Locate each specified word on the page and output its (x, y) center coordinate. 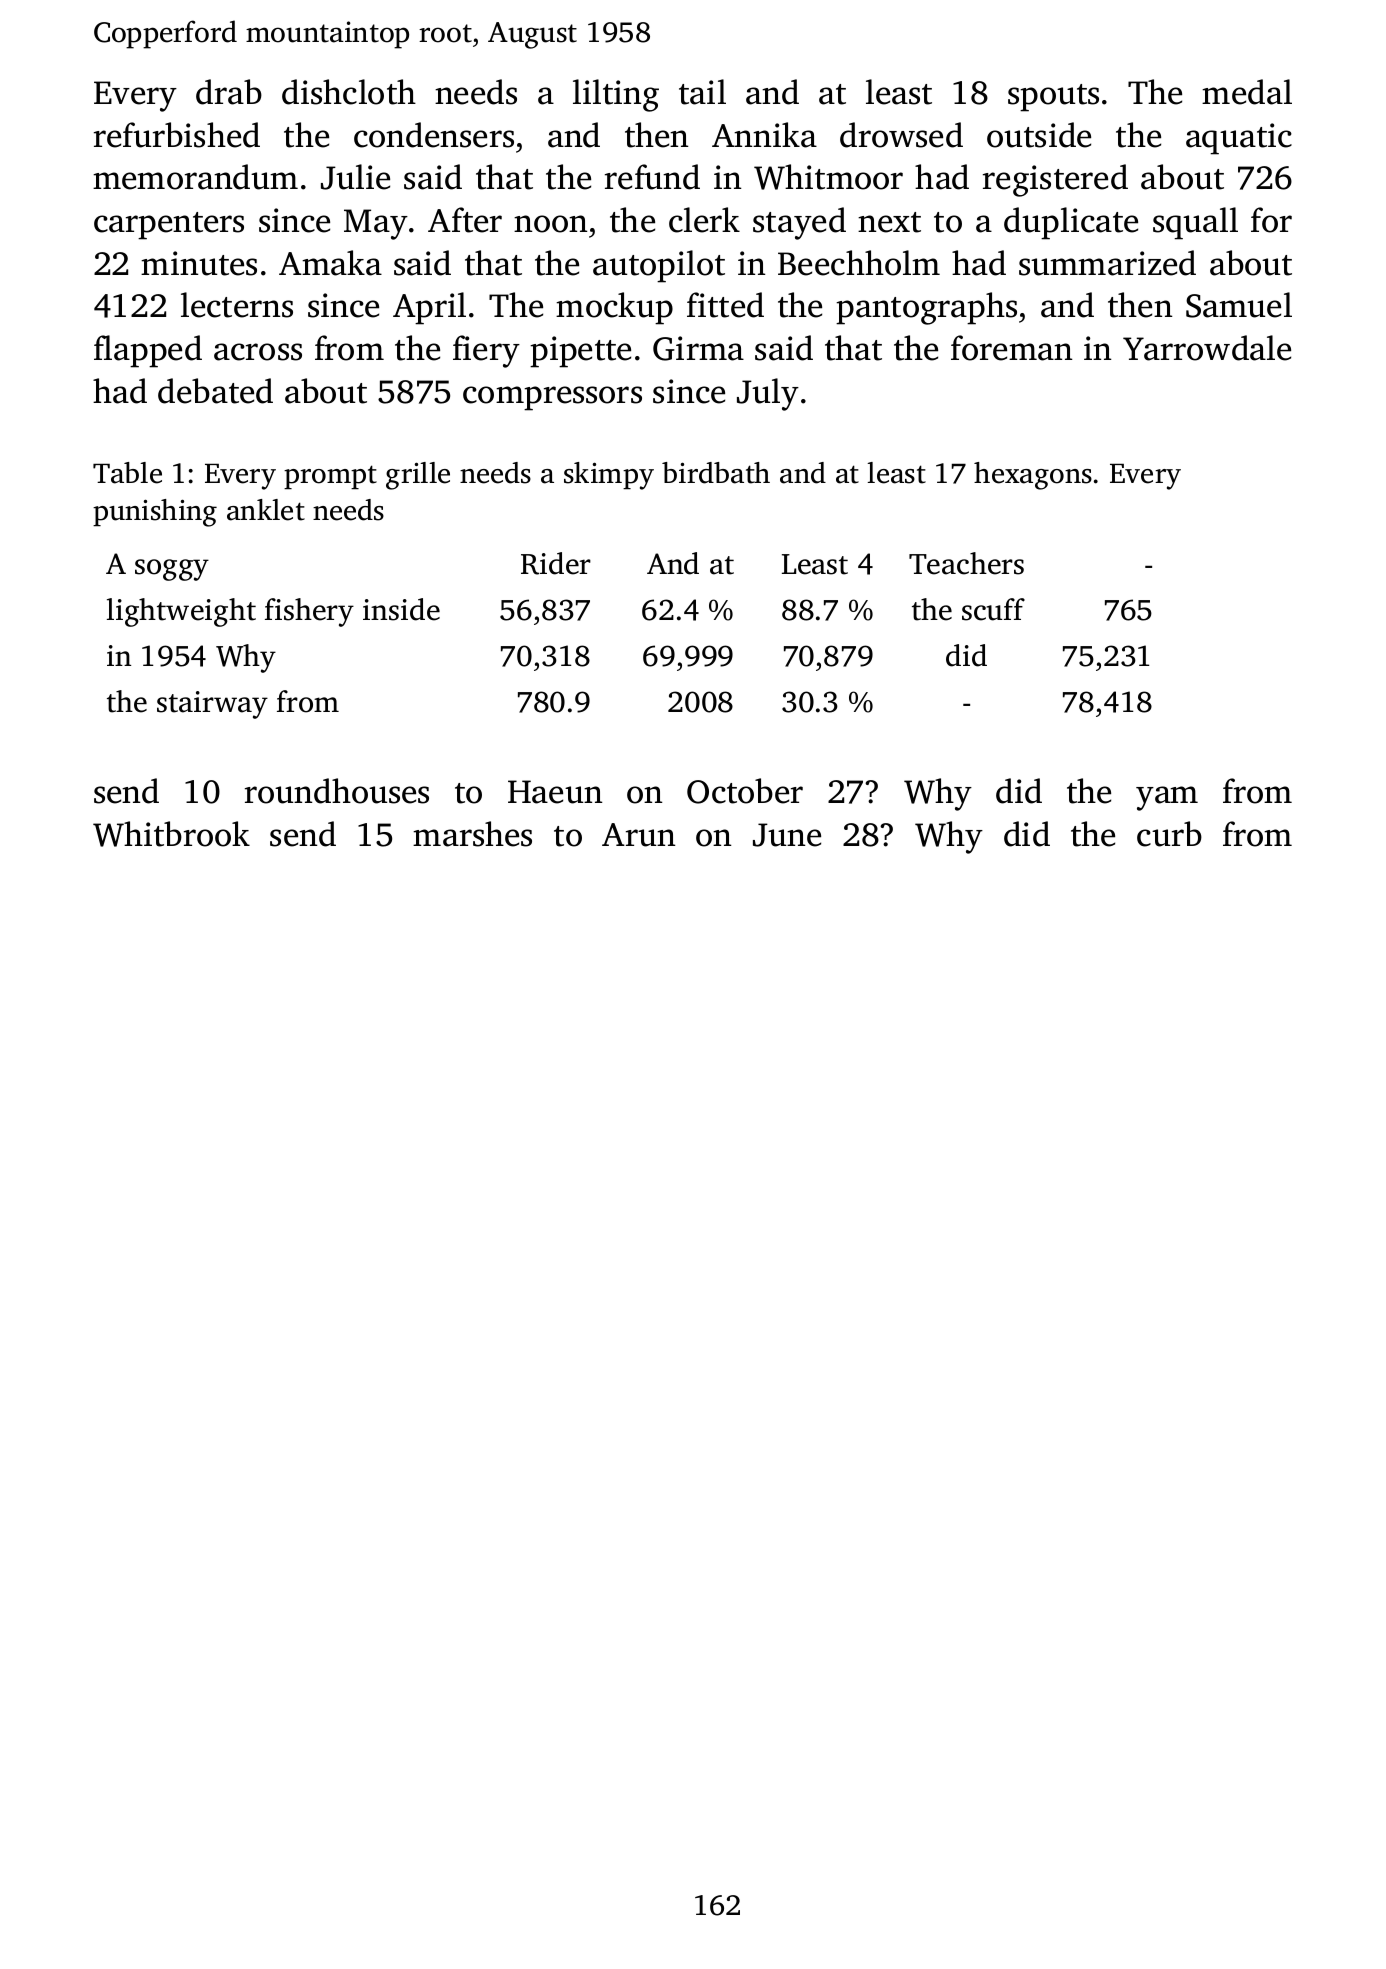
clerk (704, 220)
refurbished (177, 135)
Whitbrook (171, 834)
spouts (1053, 98)
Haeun (555, 792)
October (745, 791)
